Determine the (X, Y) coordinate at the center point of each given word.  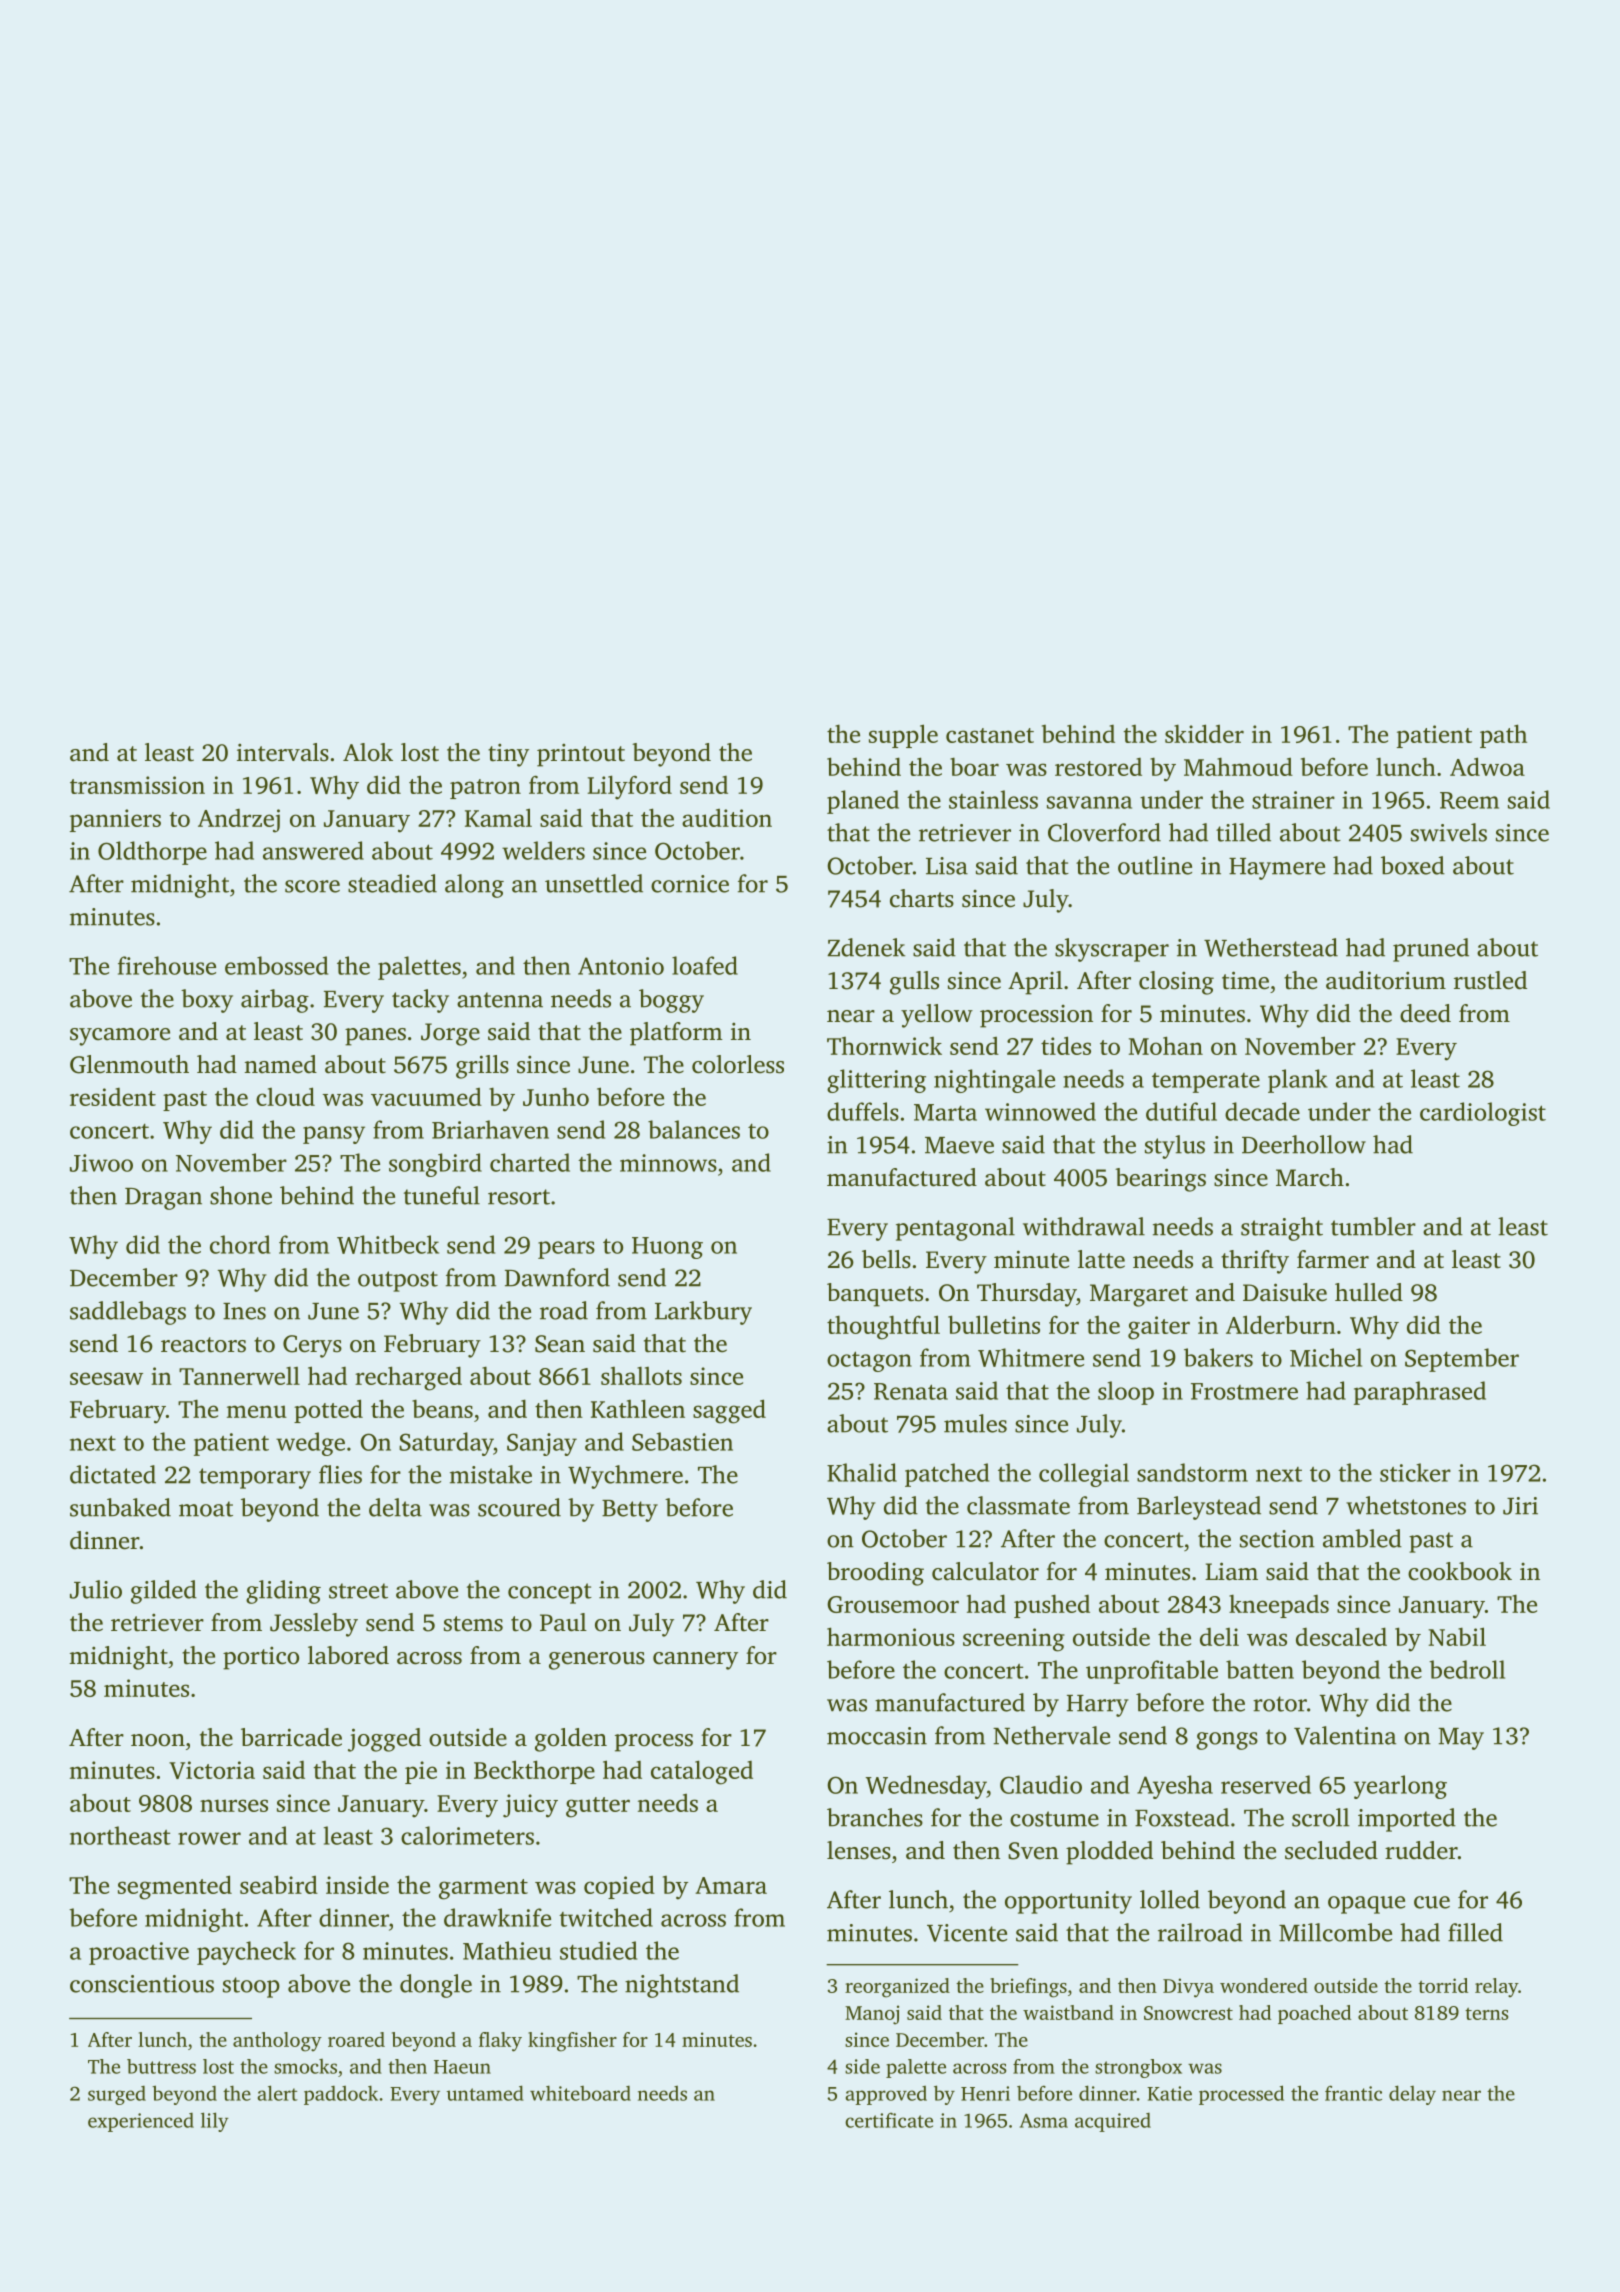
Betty (630, 1511)
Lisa (947, 866)
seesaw (106, 1378)
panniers (115, 820)
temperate (1206, 1083)
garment (483, 1889)
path (1503, 736)
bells (886, 1259)
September (1462, 1360)
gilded (164, 1592)
